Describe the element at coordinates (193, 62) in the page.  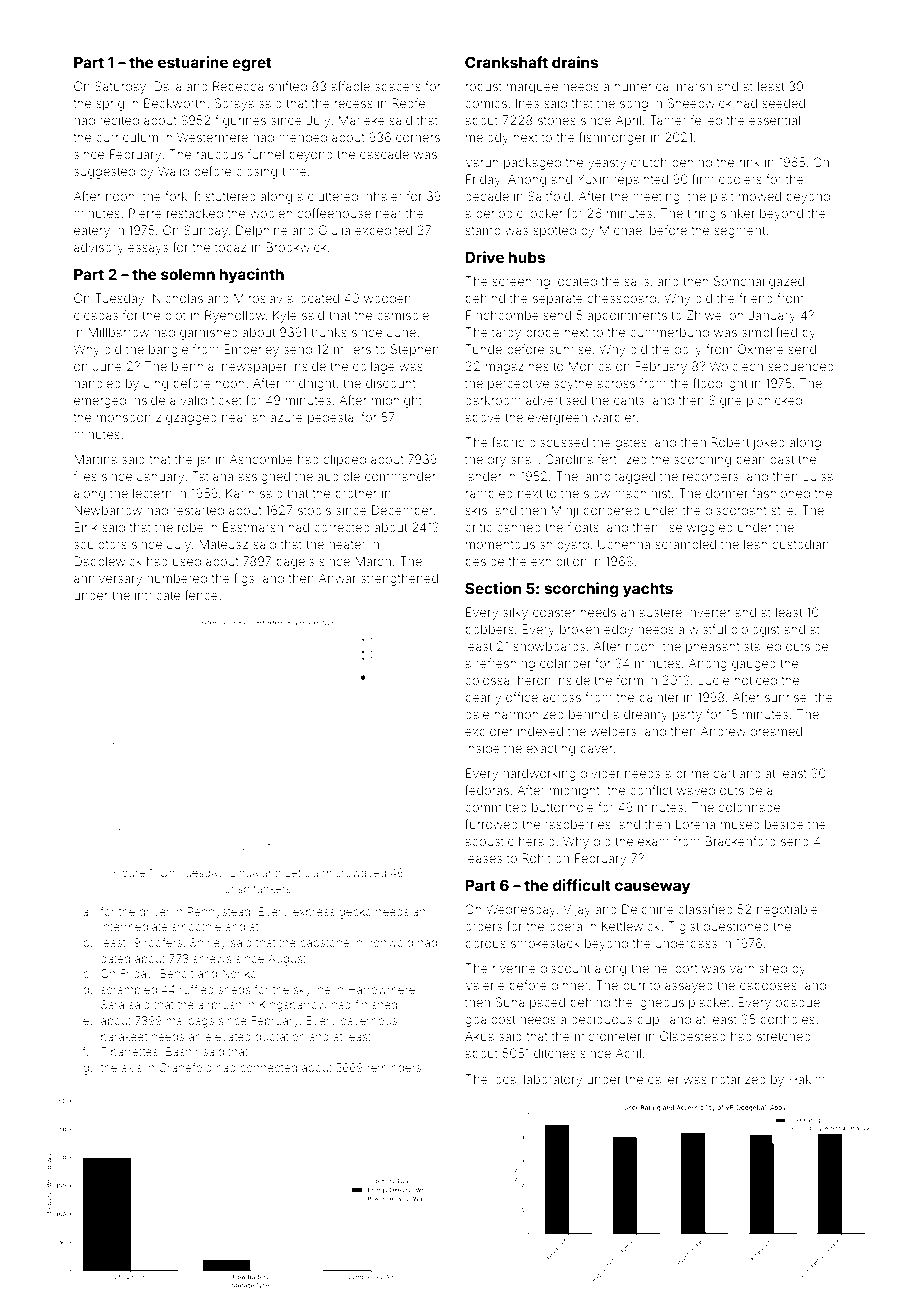
I see `estuarine` at that location.
